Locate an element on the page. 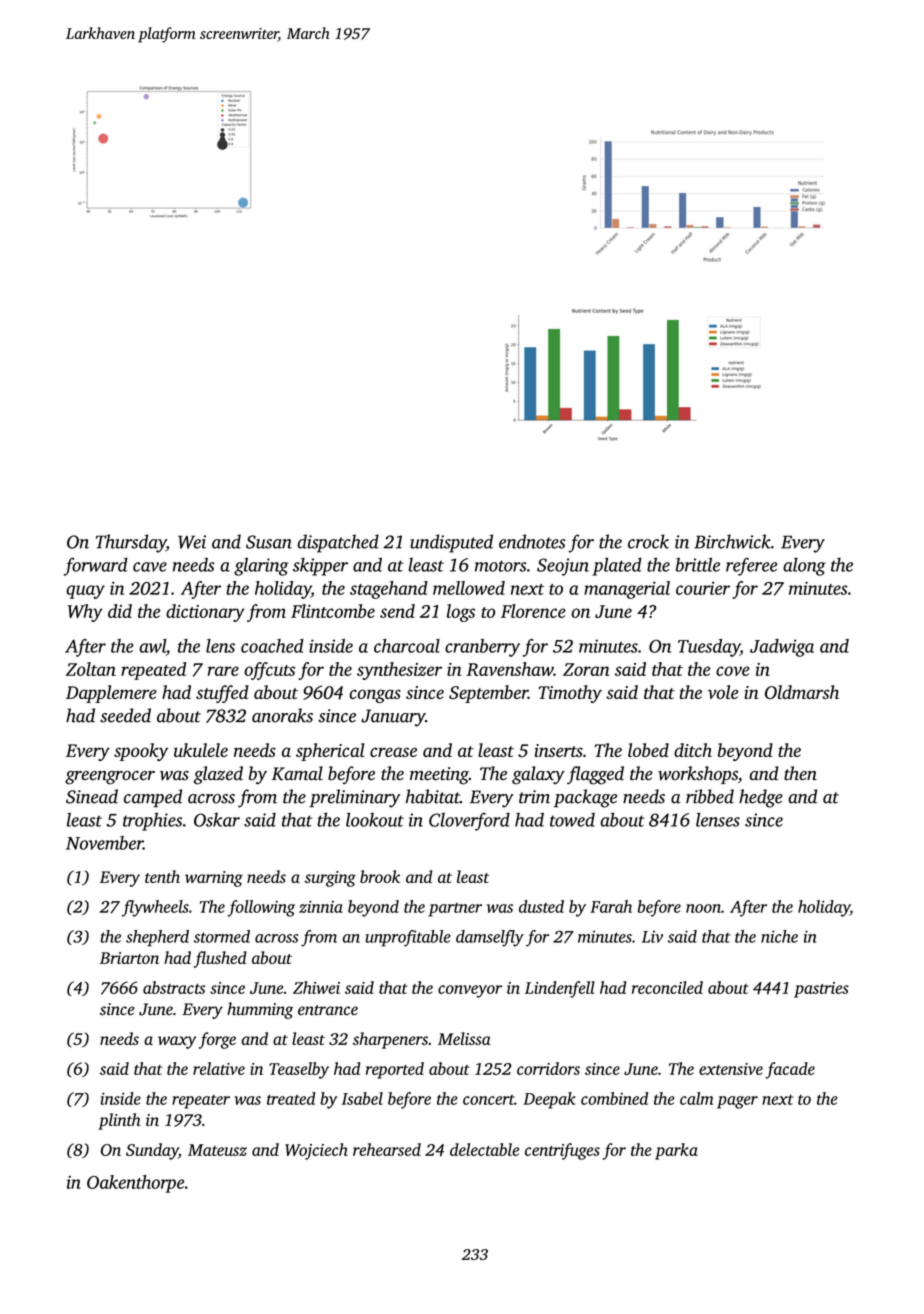  Zoran is located at coordinates (586, 669).
